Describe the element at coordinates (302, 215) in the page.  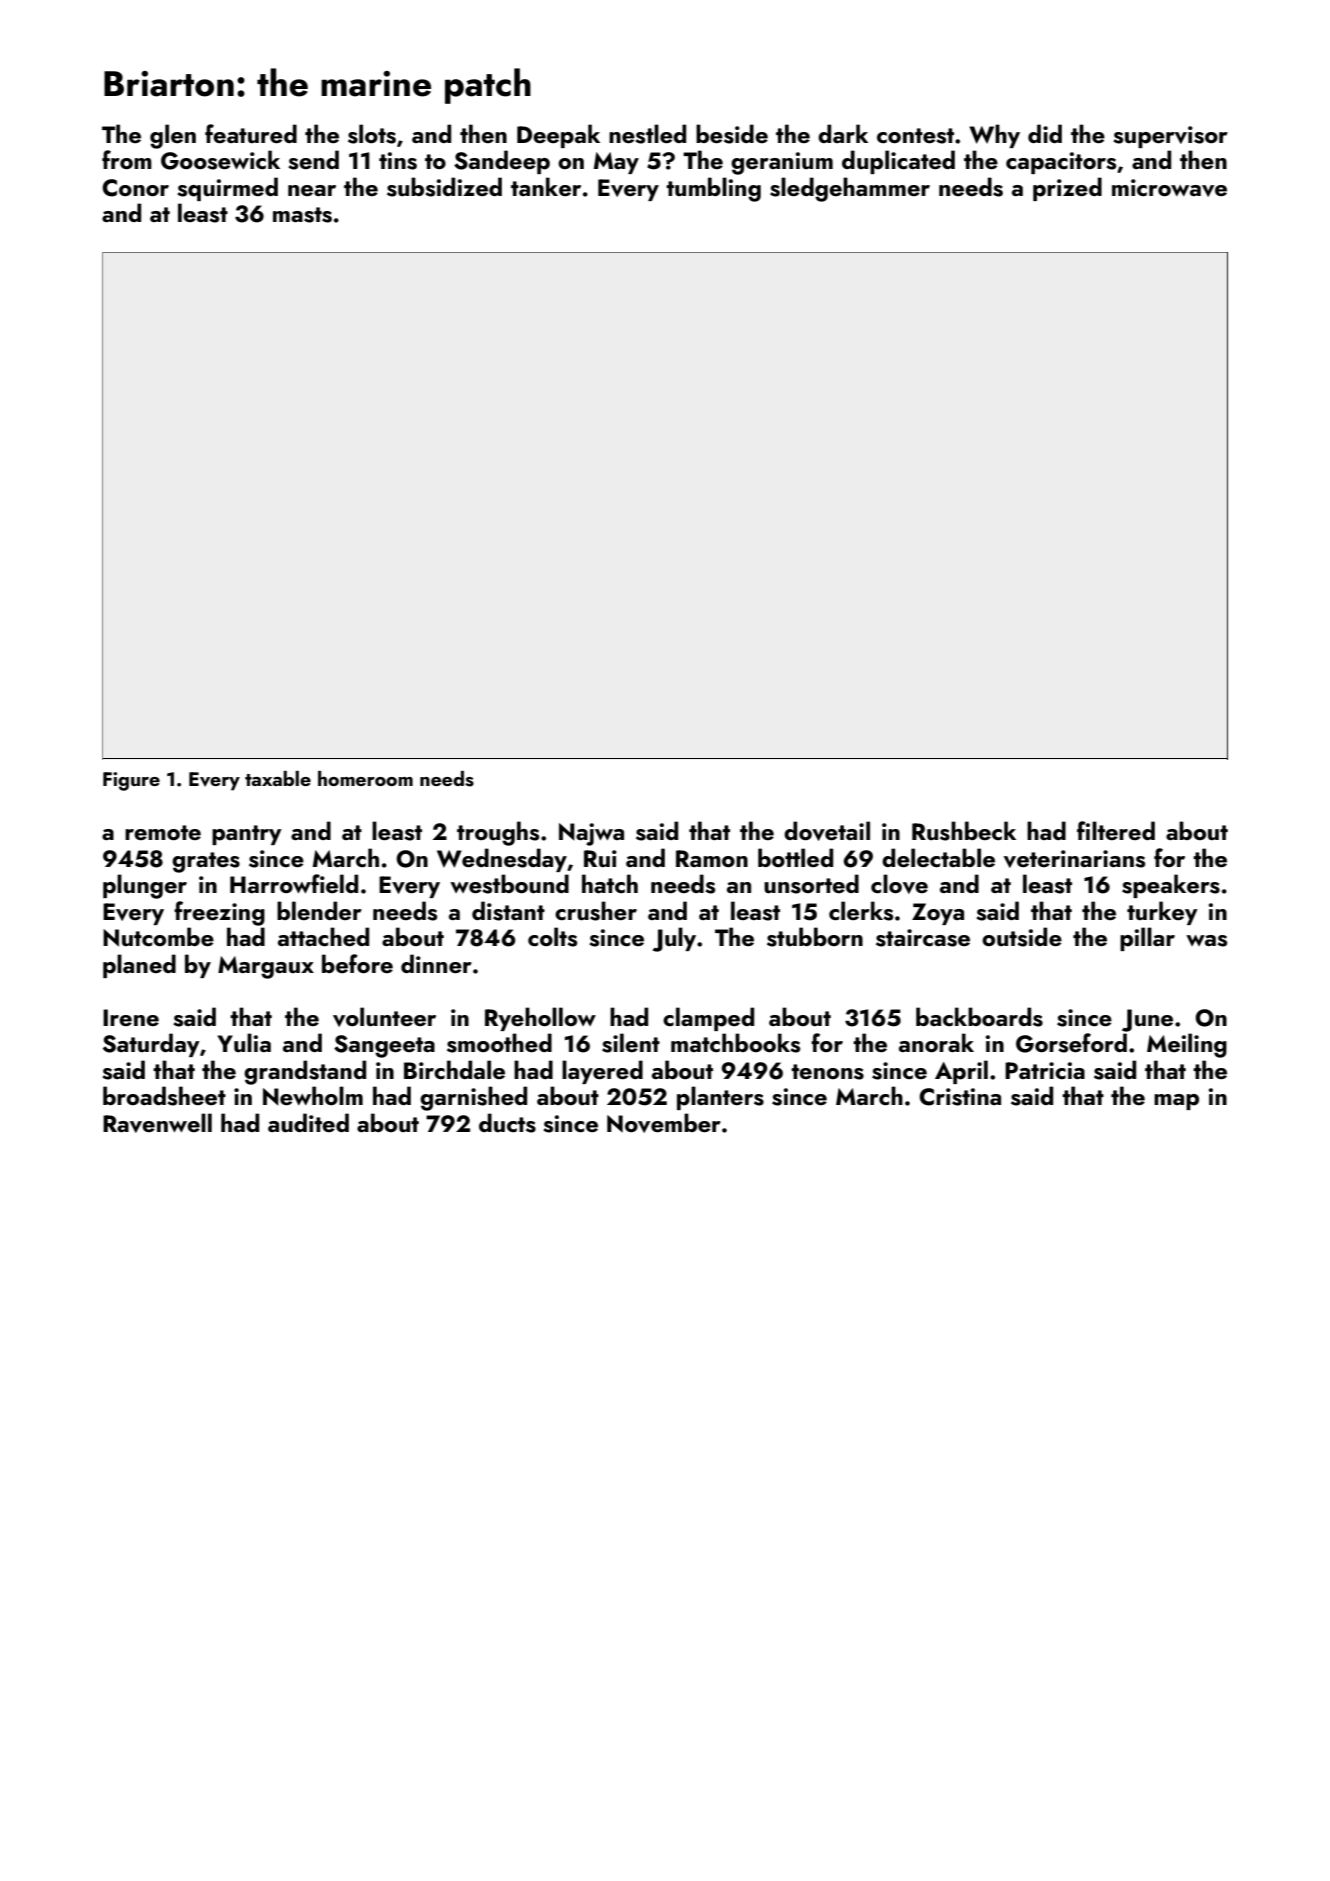
I see `masts` at that location.
